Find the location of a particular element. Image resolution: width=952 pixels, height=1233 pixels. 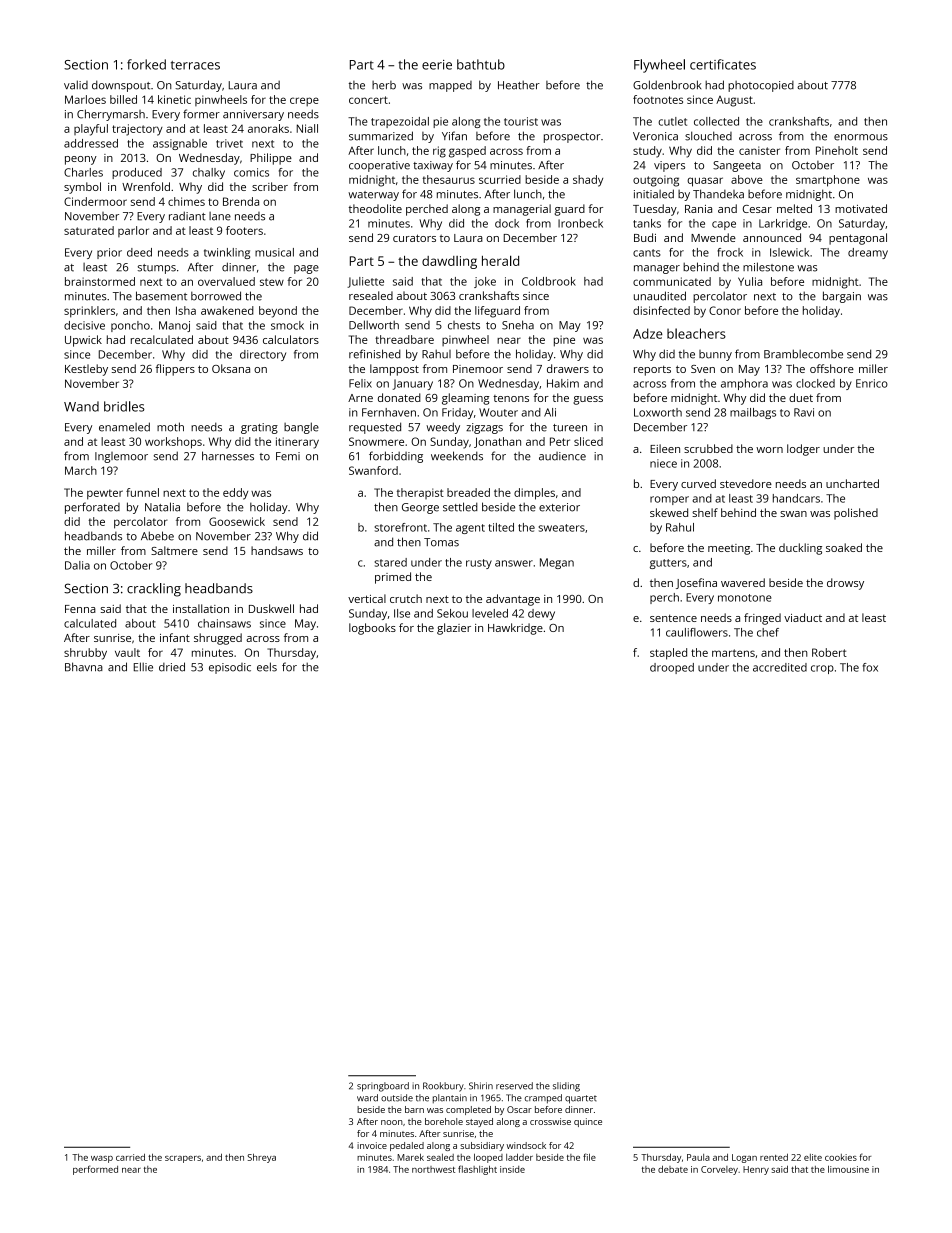

flippers is located at coordinates (175, 370).
